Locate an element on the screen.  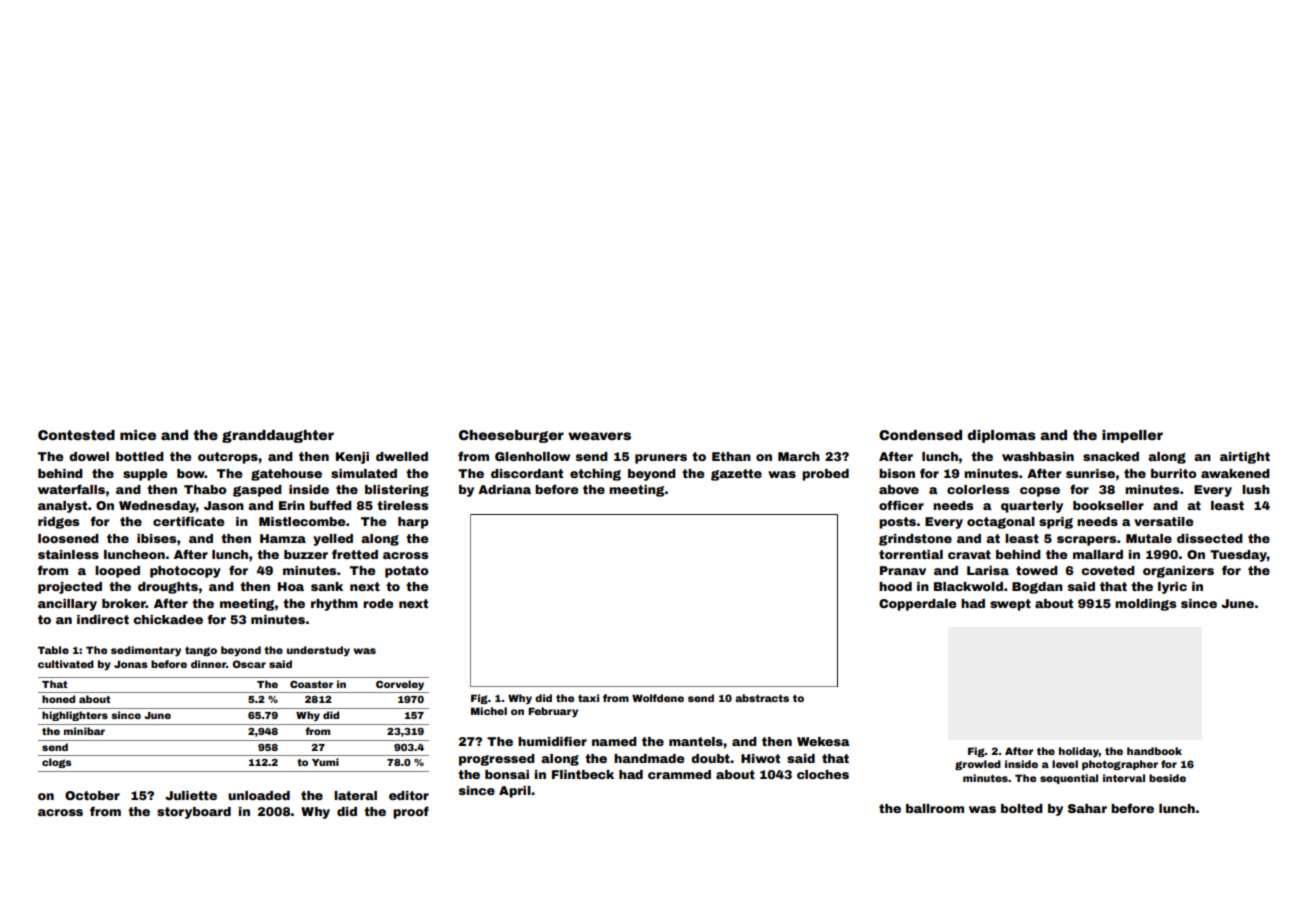
Contested is located at coordinates (76, 435).
